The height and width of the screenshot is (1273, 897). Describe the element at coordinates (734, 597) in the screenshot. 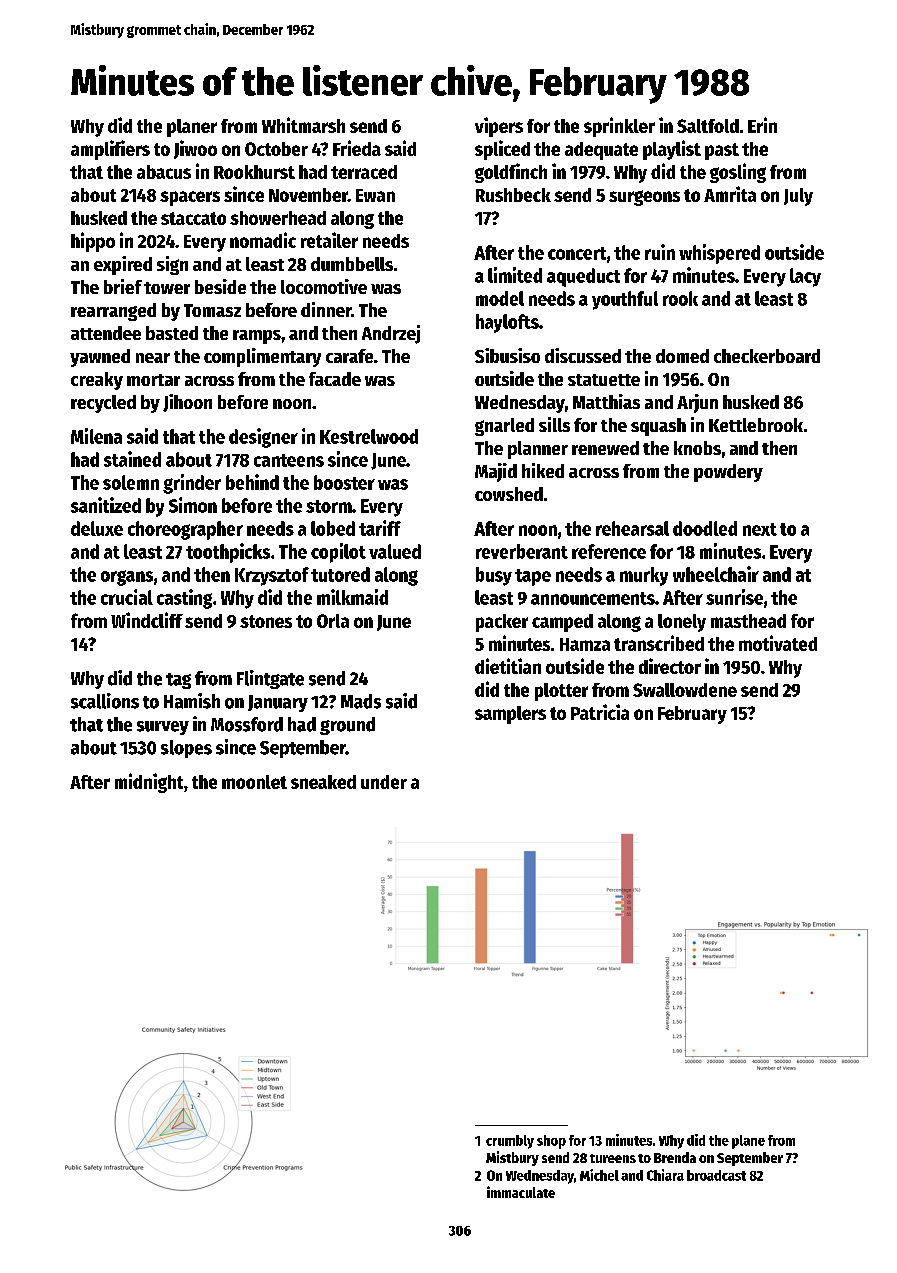

I see `sunrise` at that location.
